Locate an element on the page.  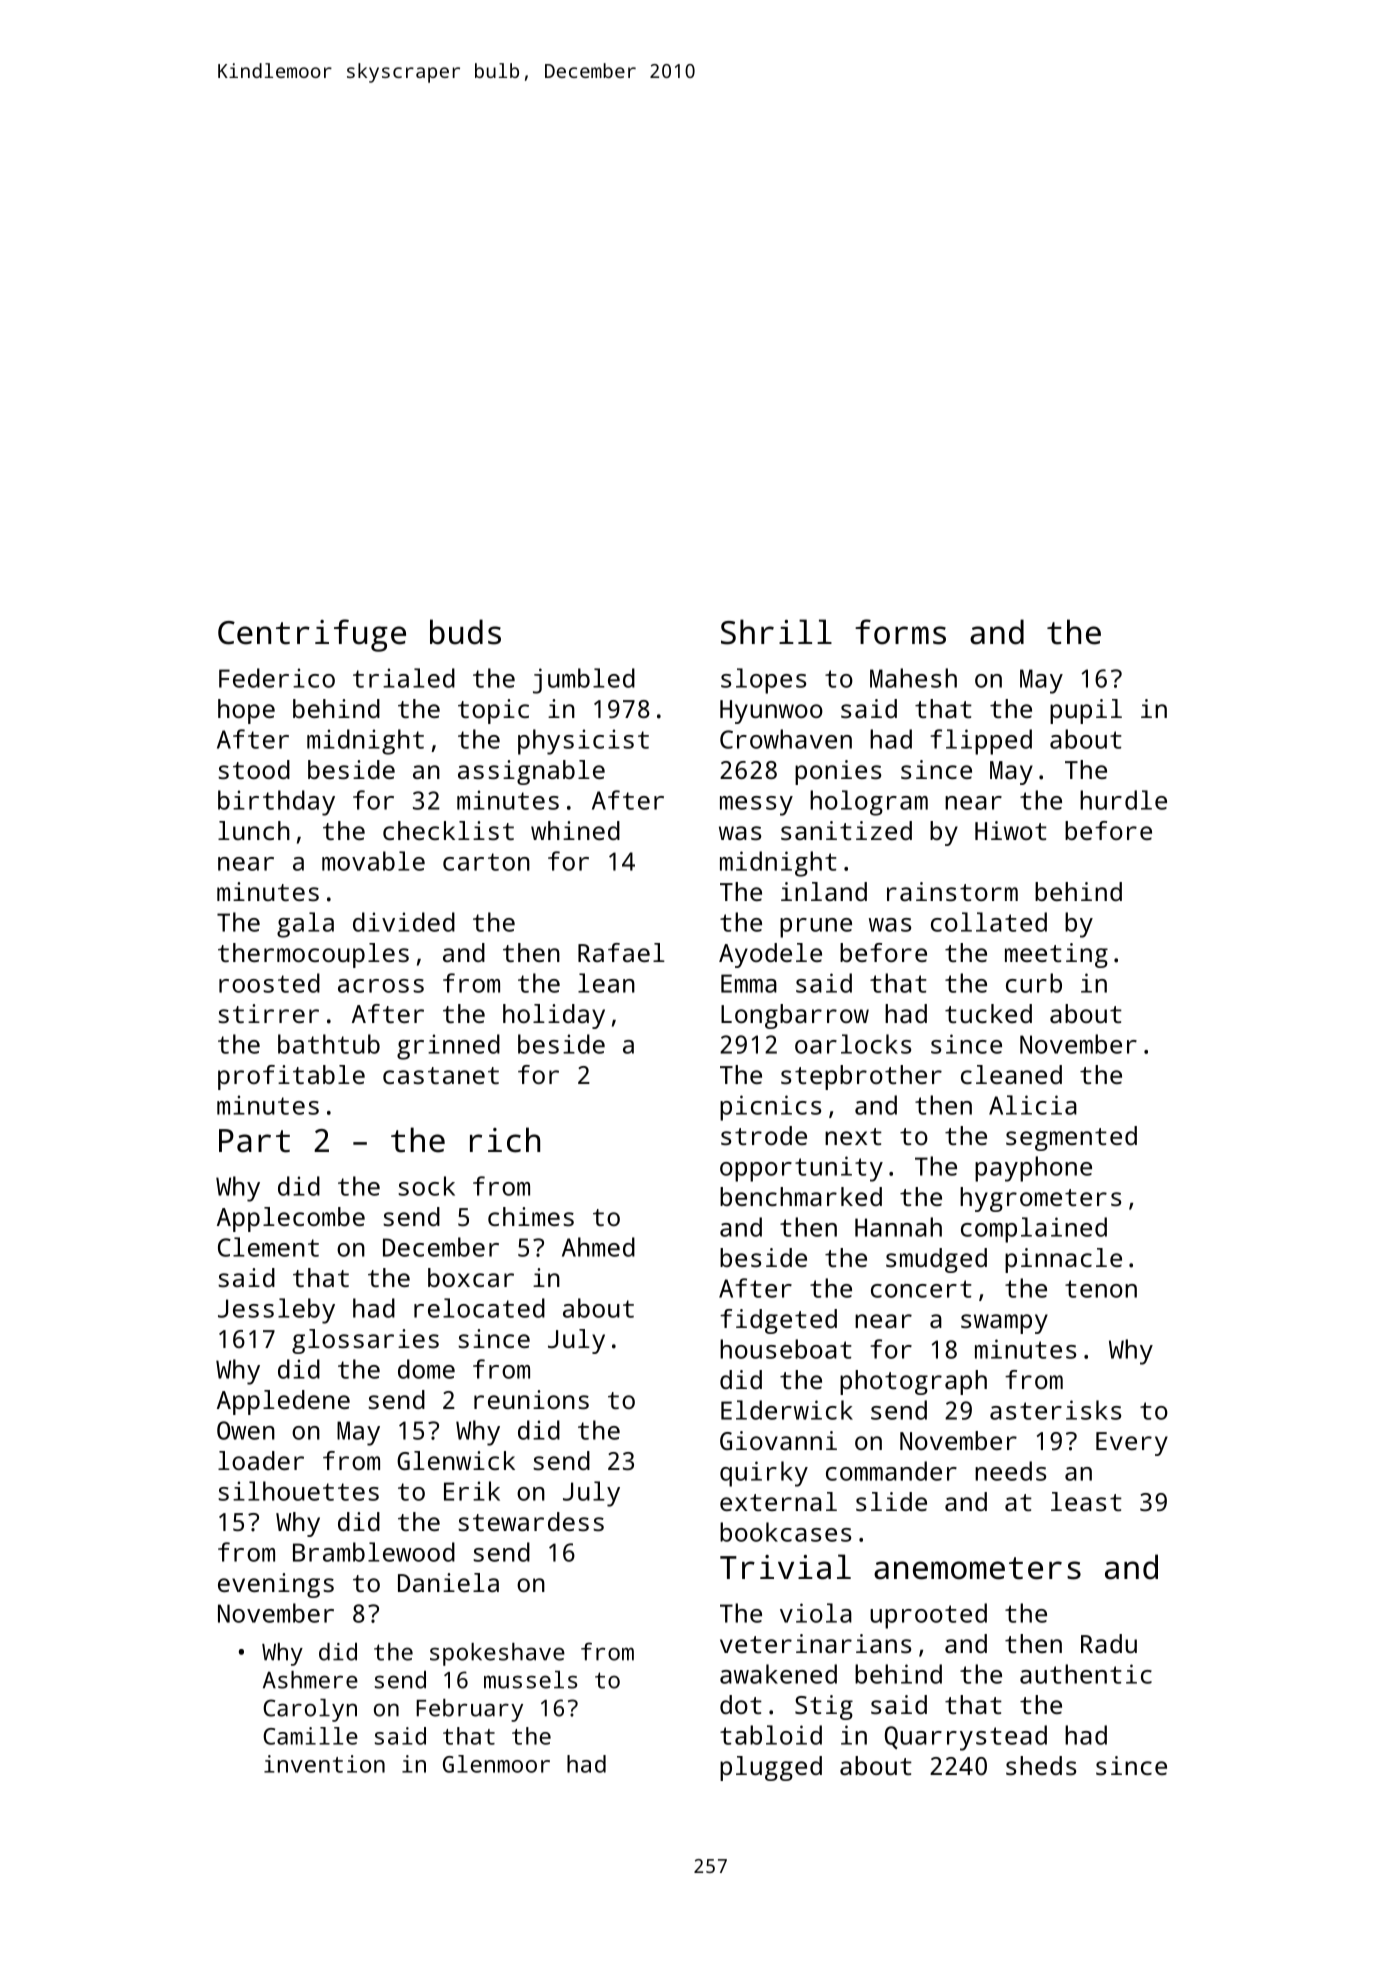
stood is located at coordinates (254, 769).
